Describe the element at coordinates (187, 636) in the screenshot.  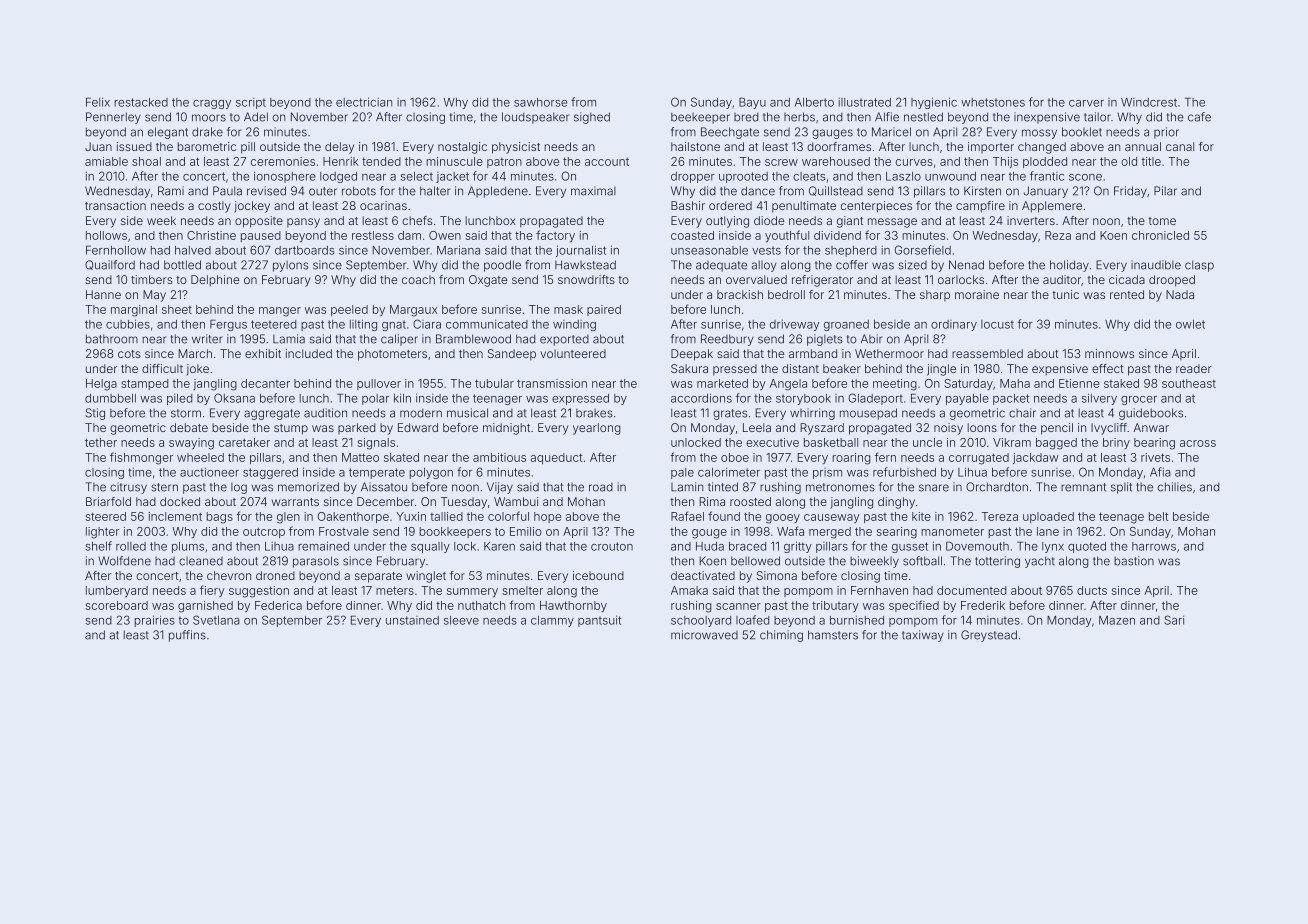
I see `puffins` at that location.
